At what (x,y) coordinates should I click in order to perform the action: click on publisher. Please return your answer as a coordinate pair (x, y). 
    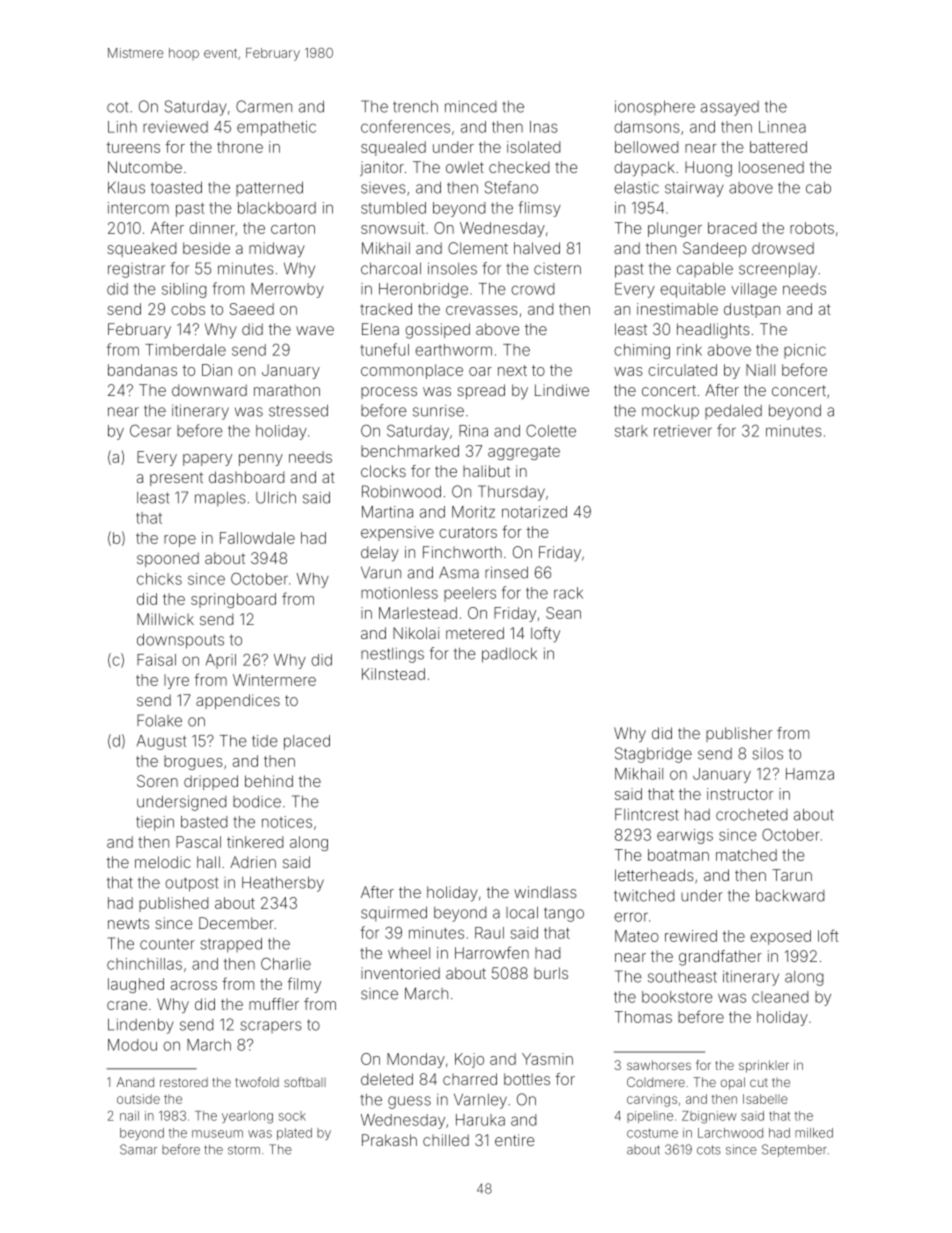
    Looking at the image, I should click on (739, 734).
